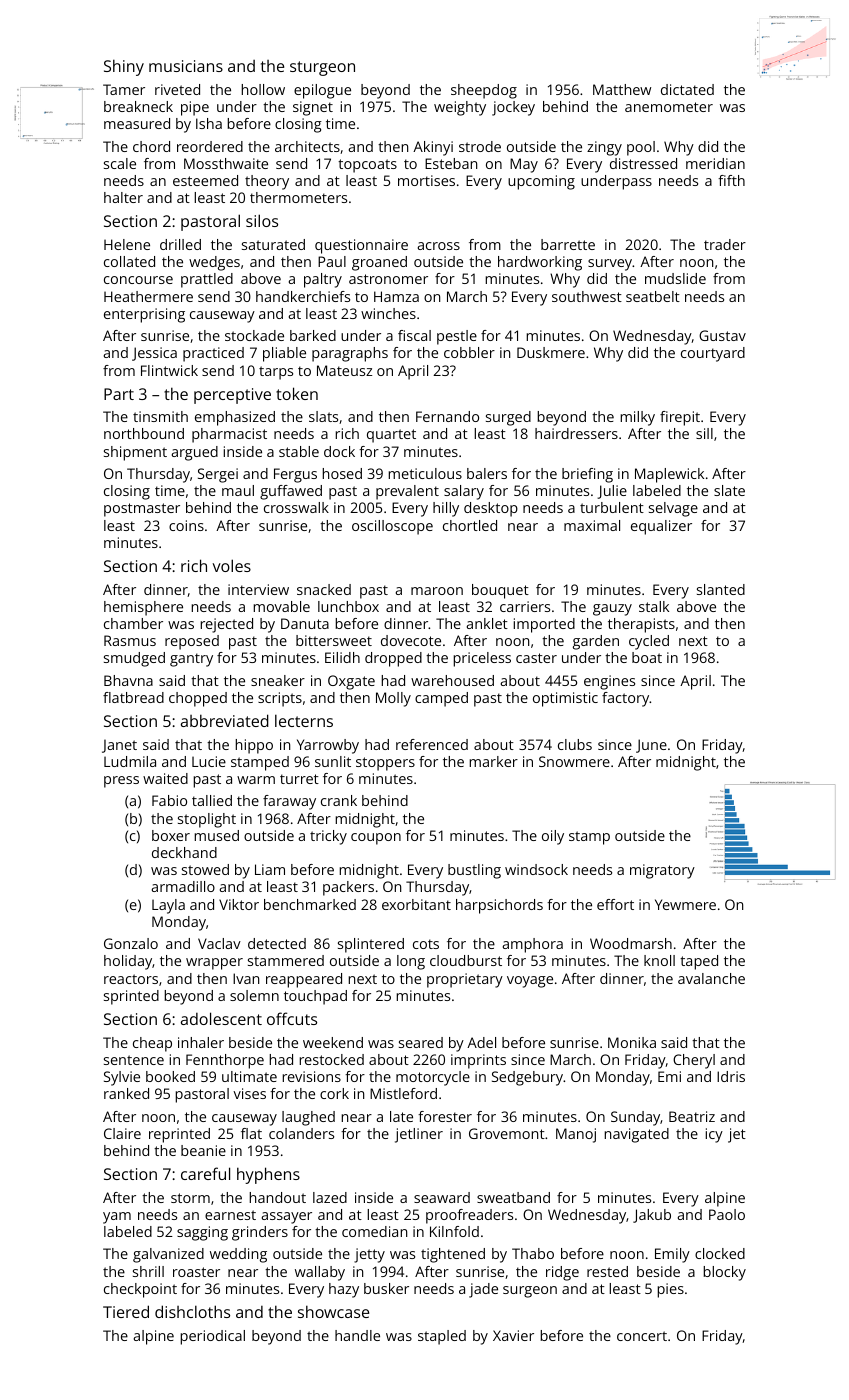 This screenshot has width=849, height=1400. I want to click on sturgeon, so click(322, 68).
